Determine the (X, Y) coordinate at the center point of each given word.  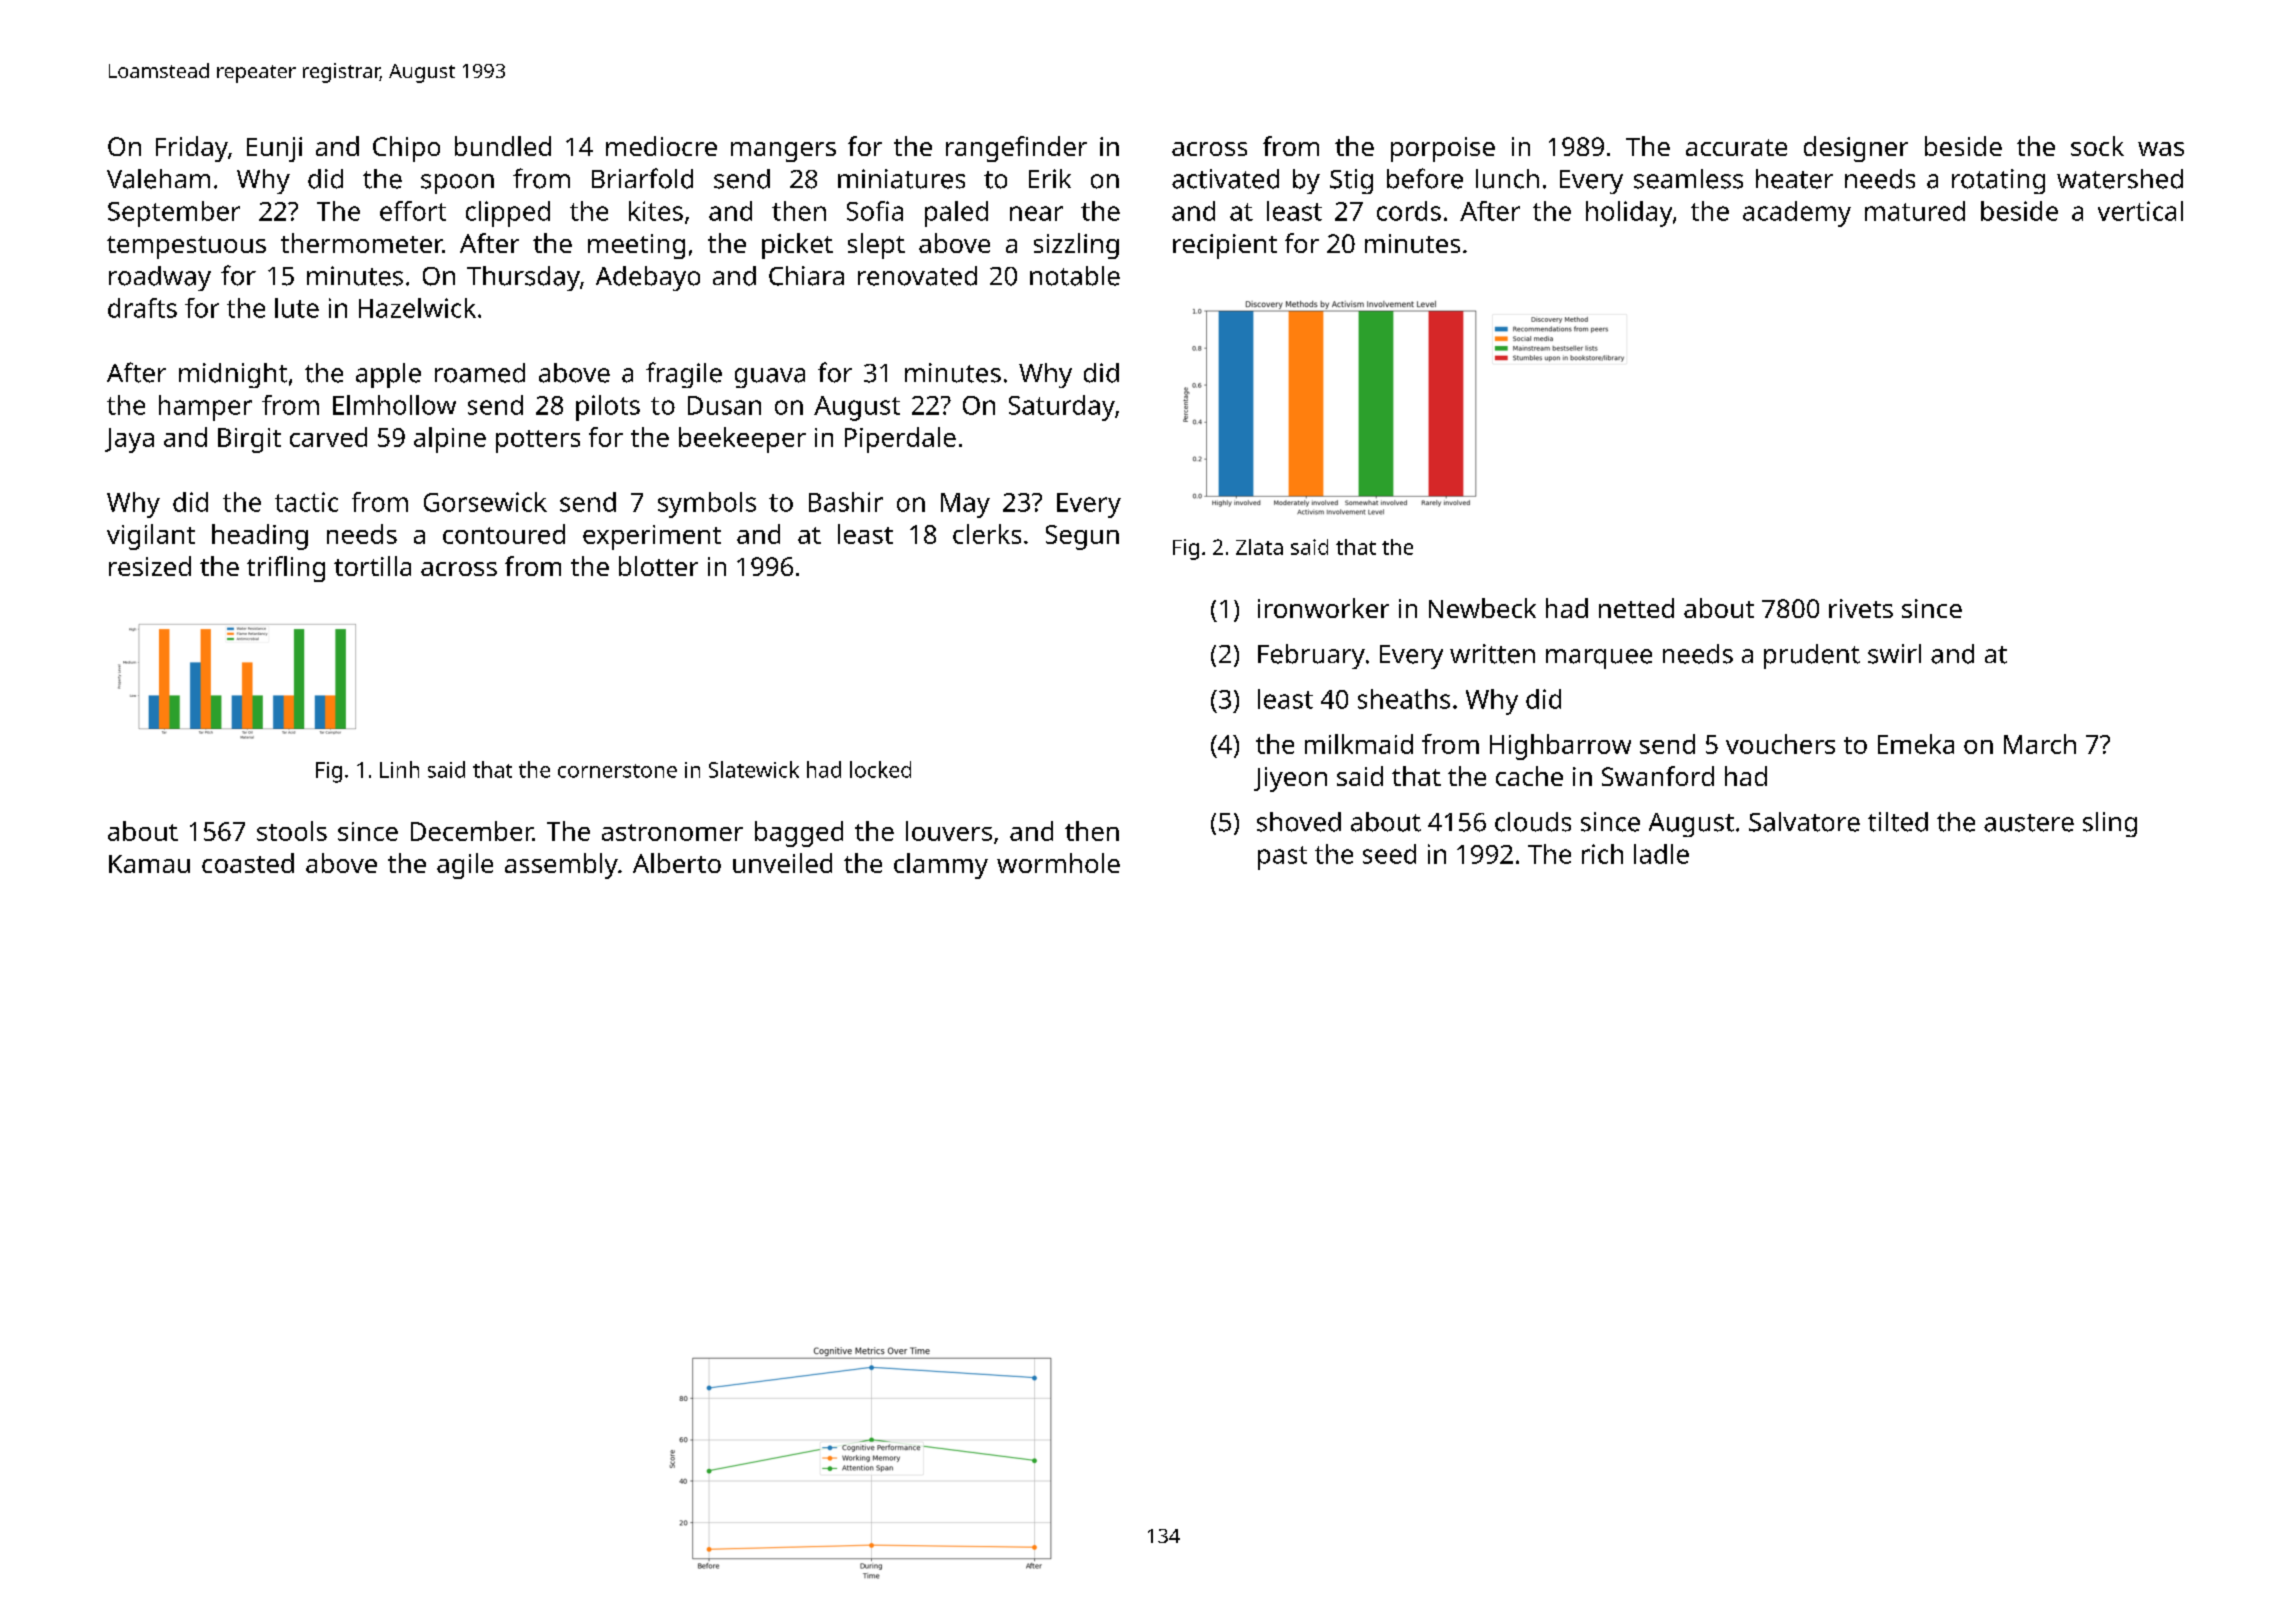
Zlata (1259, 547)
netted (1636, 608)
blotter (658, 566)
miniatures (901, 179)
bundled (503, 146)
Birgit (249, 440)
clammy (941, 866)
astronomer (672, 832)
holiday (1629, 214)
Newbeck (1482, 608)
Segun (1082, 537)
